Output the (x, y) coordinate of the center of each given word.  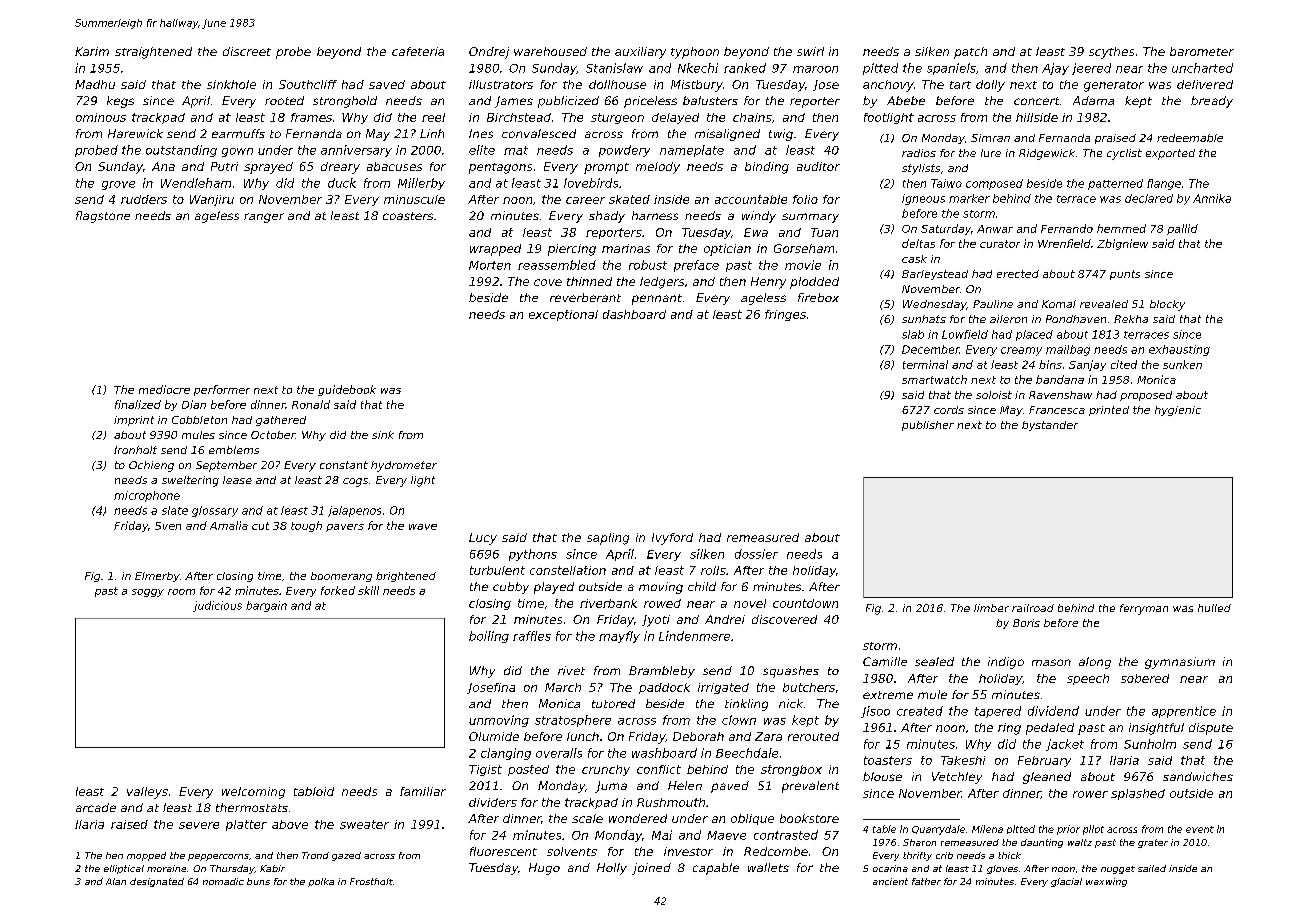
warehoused (550, 51)
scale (587, 818)
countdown (805, 603)
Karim (92, 51)
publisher (928, 426)
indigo (1006, 663)
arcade (96, 807)
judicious (217, 606)
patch (970, 53)
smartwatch (934, 379)
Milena (987, 829)
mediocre (164, 389)
